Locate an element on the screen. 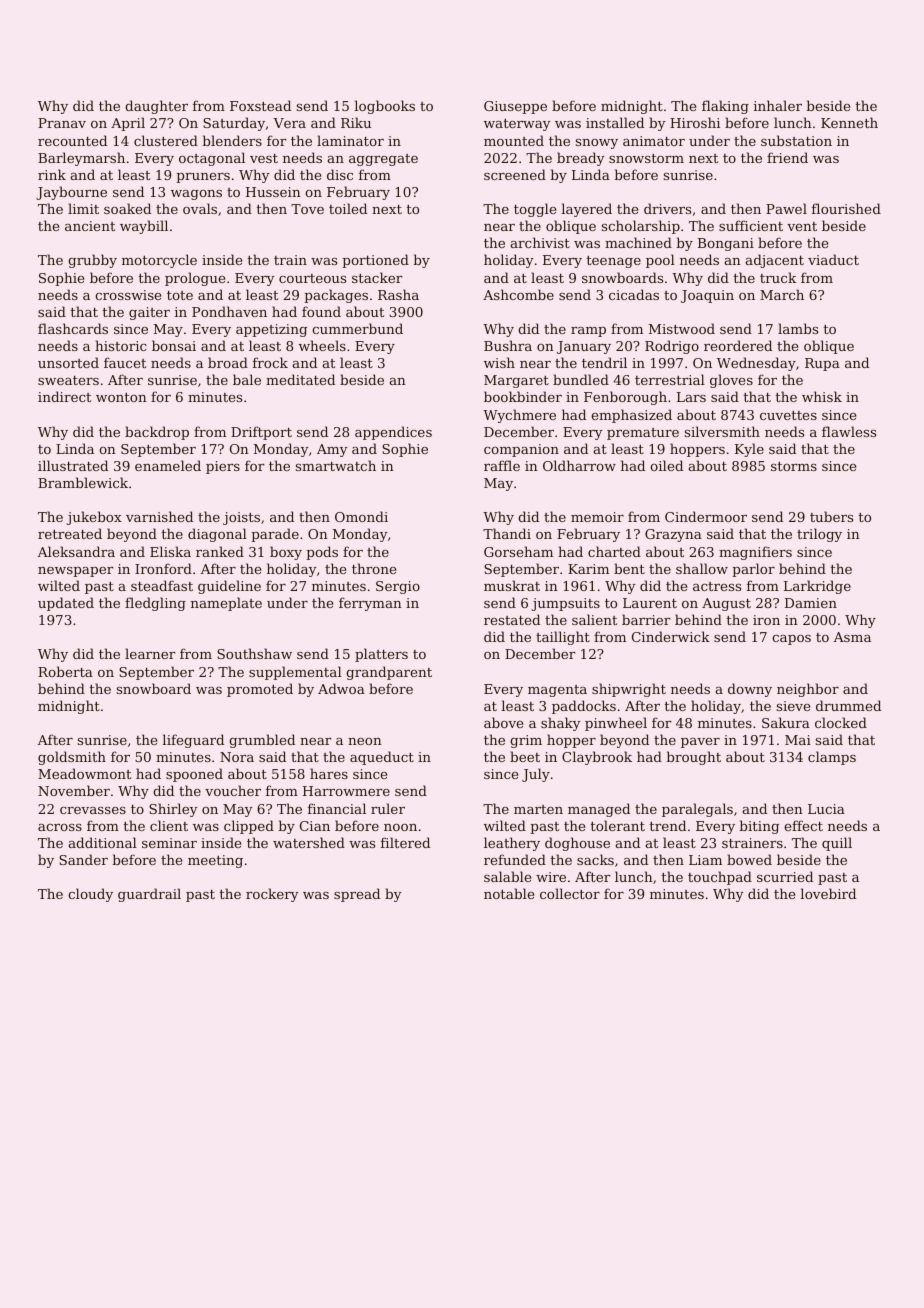 This screenshot has width=924, height=1308. Shirley is located at coordinates (173, 810).
